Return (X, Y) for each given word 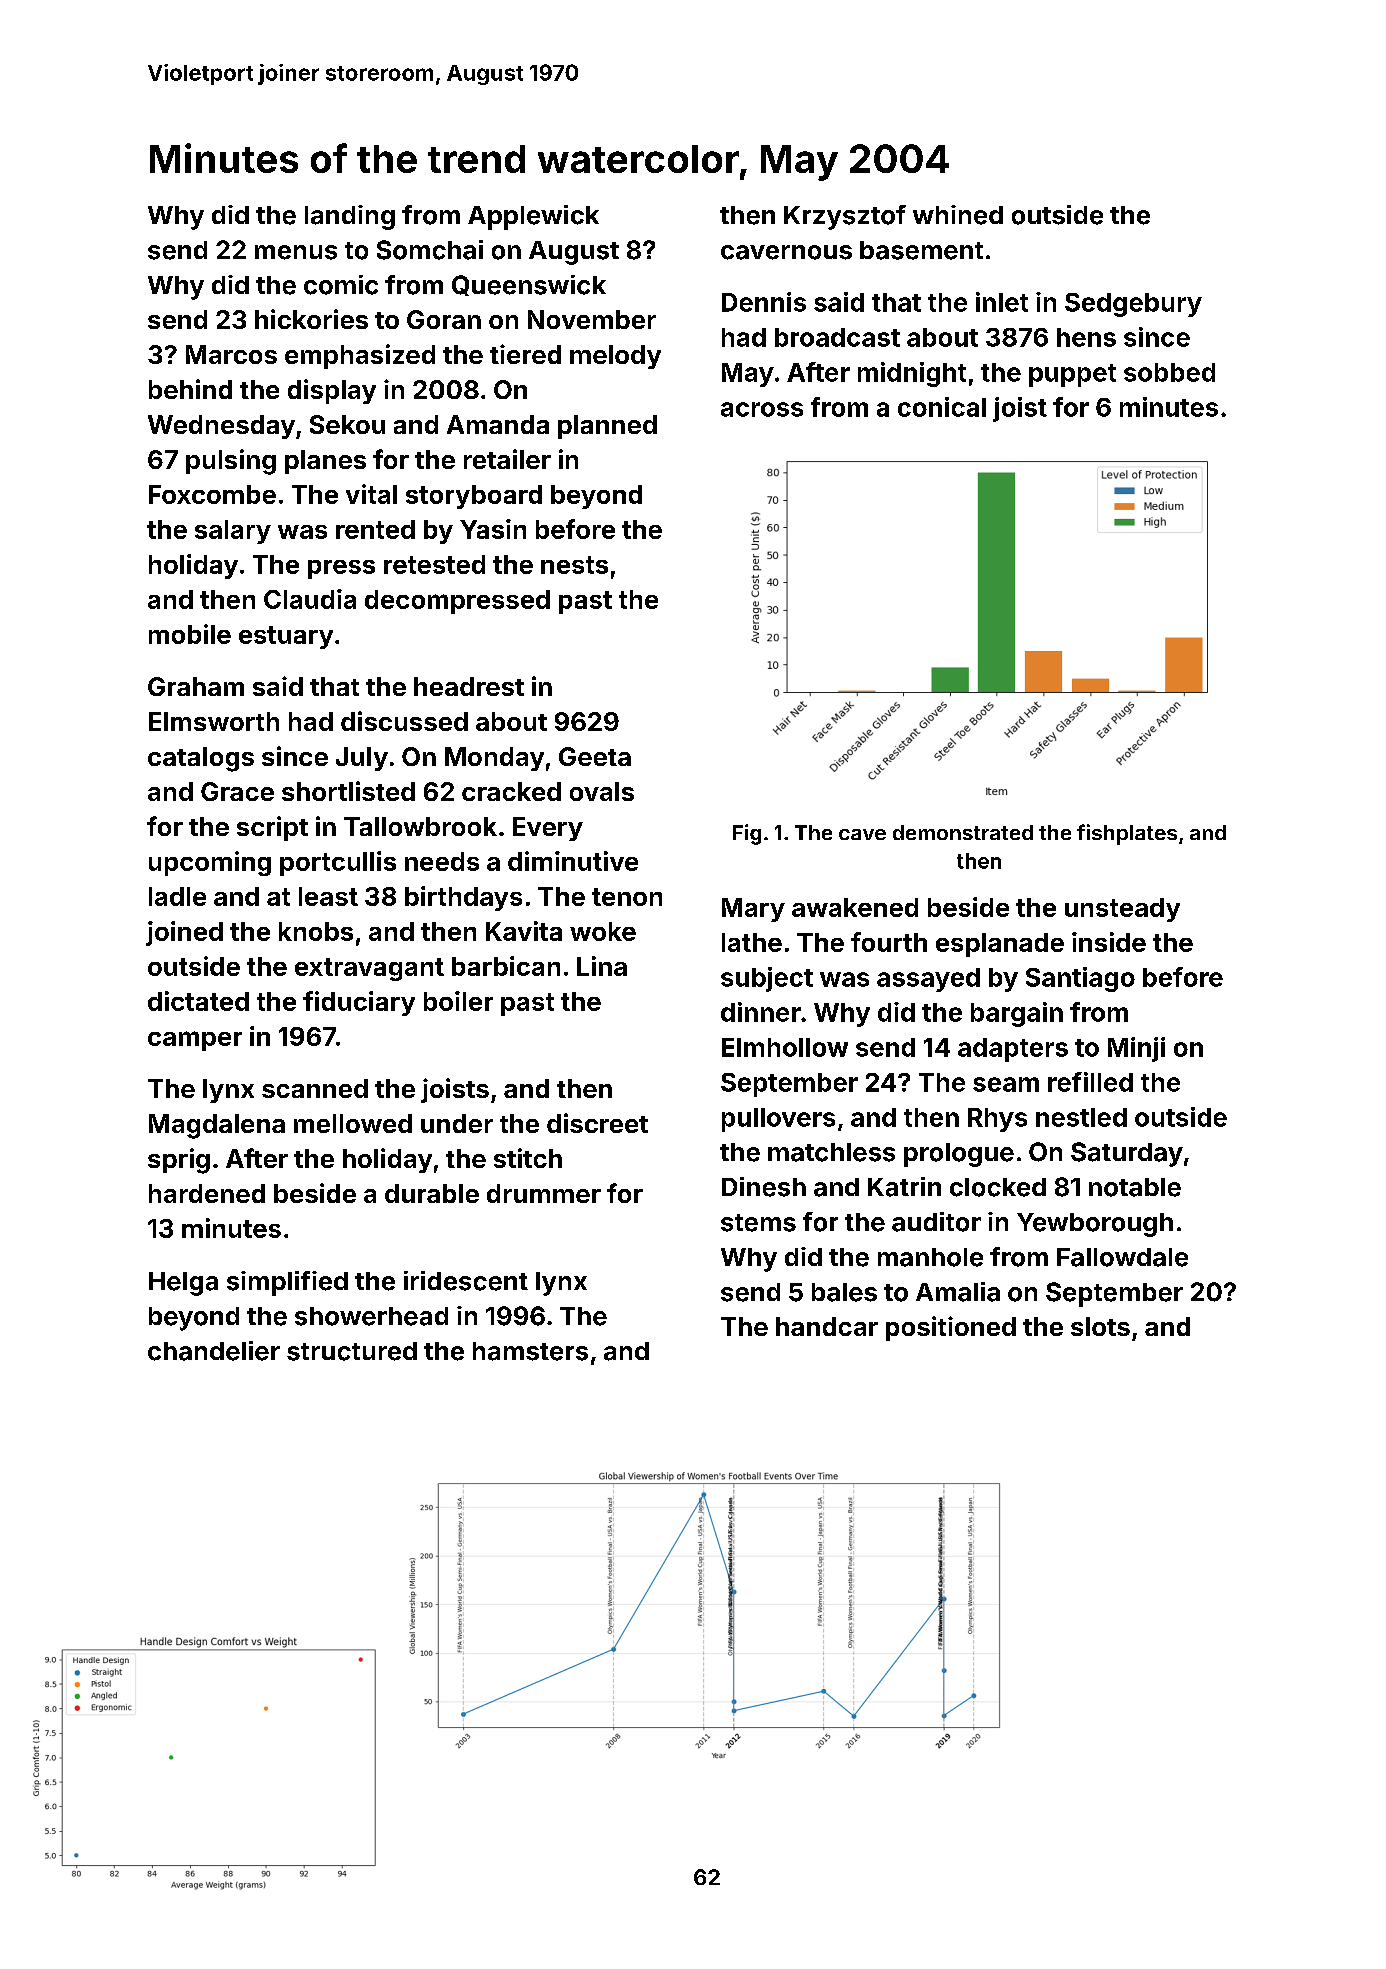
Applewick (533, 217)
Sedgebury (1133, 305)
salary (233, 532)
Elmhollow (785, 1047)
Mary (753, 910)
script (272, 828)
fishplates (1127, 834)
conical (942, 407)
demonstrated (963, 832)
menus (296, 252)
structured (352, 1351)
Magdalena (217, 1126)
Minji (1136, 1049)
